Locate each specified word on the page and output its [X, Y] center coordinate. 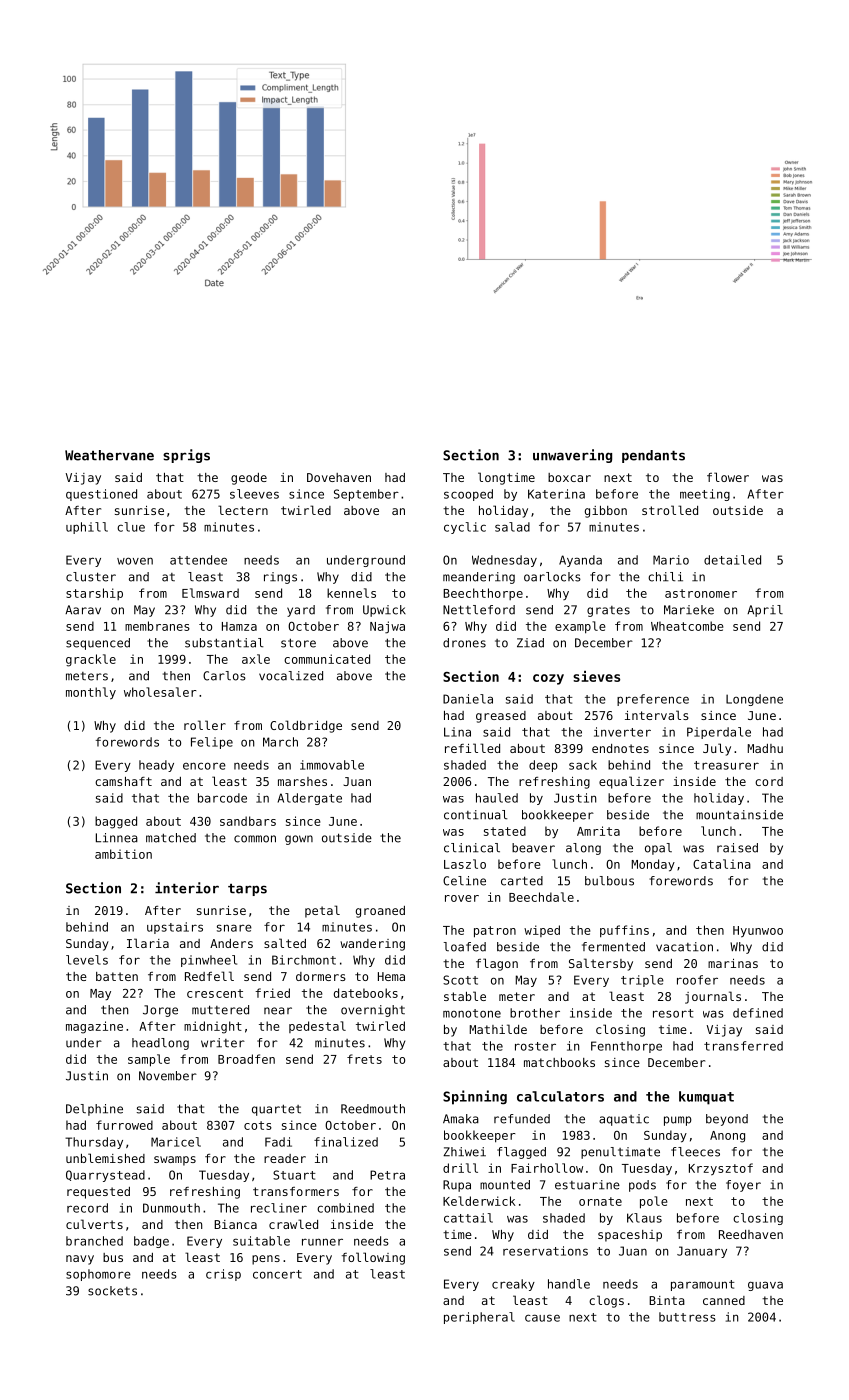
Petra [387, 1175]
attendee [198, 560]
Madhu [765, 748]
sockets [112, 1291]
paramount [703, 1285]
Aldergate [310, 799]
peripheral [479, 1318]
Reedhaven [751, 1234]
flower [728, 477]
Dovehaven [339, 477]
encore [204, 766]
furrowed [124, 1125]
